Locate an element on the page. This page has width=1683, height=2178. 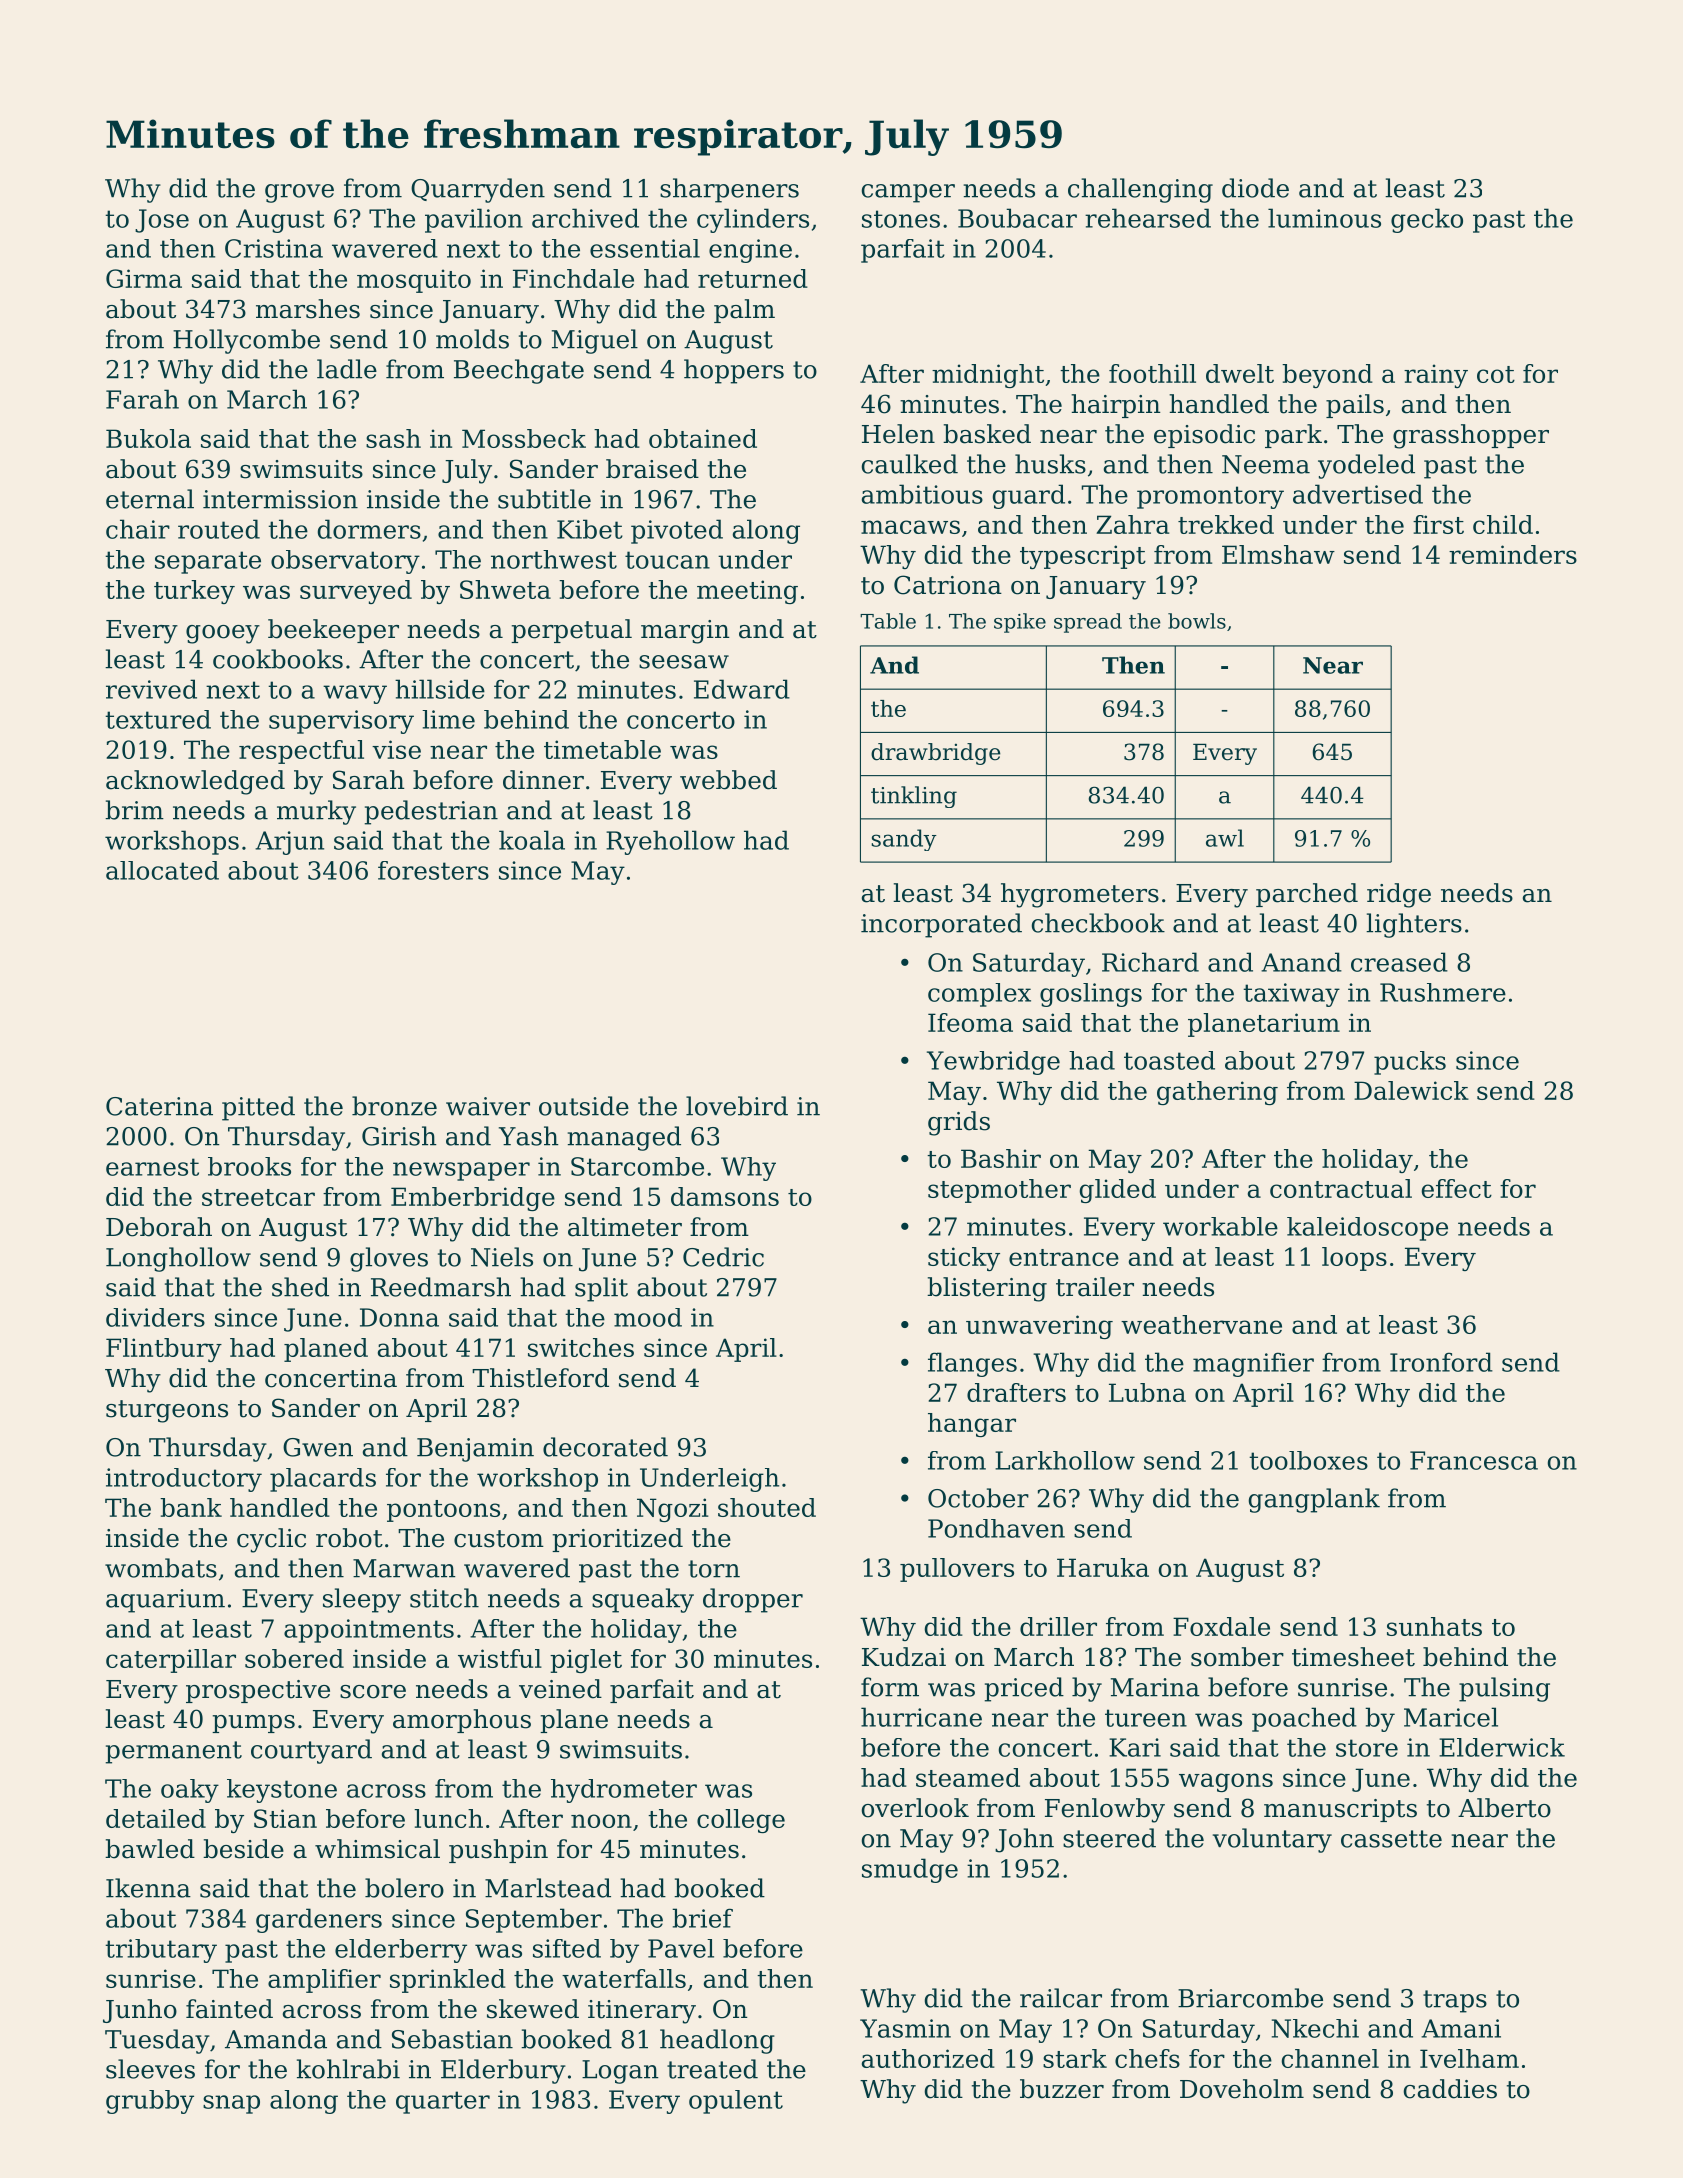
grove is located at coordinates (299, 193).
